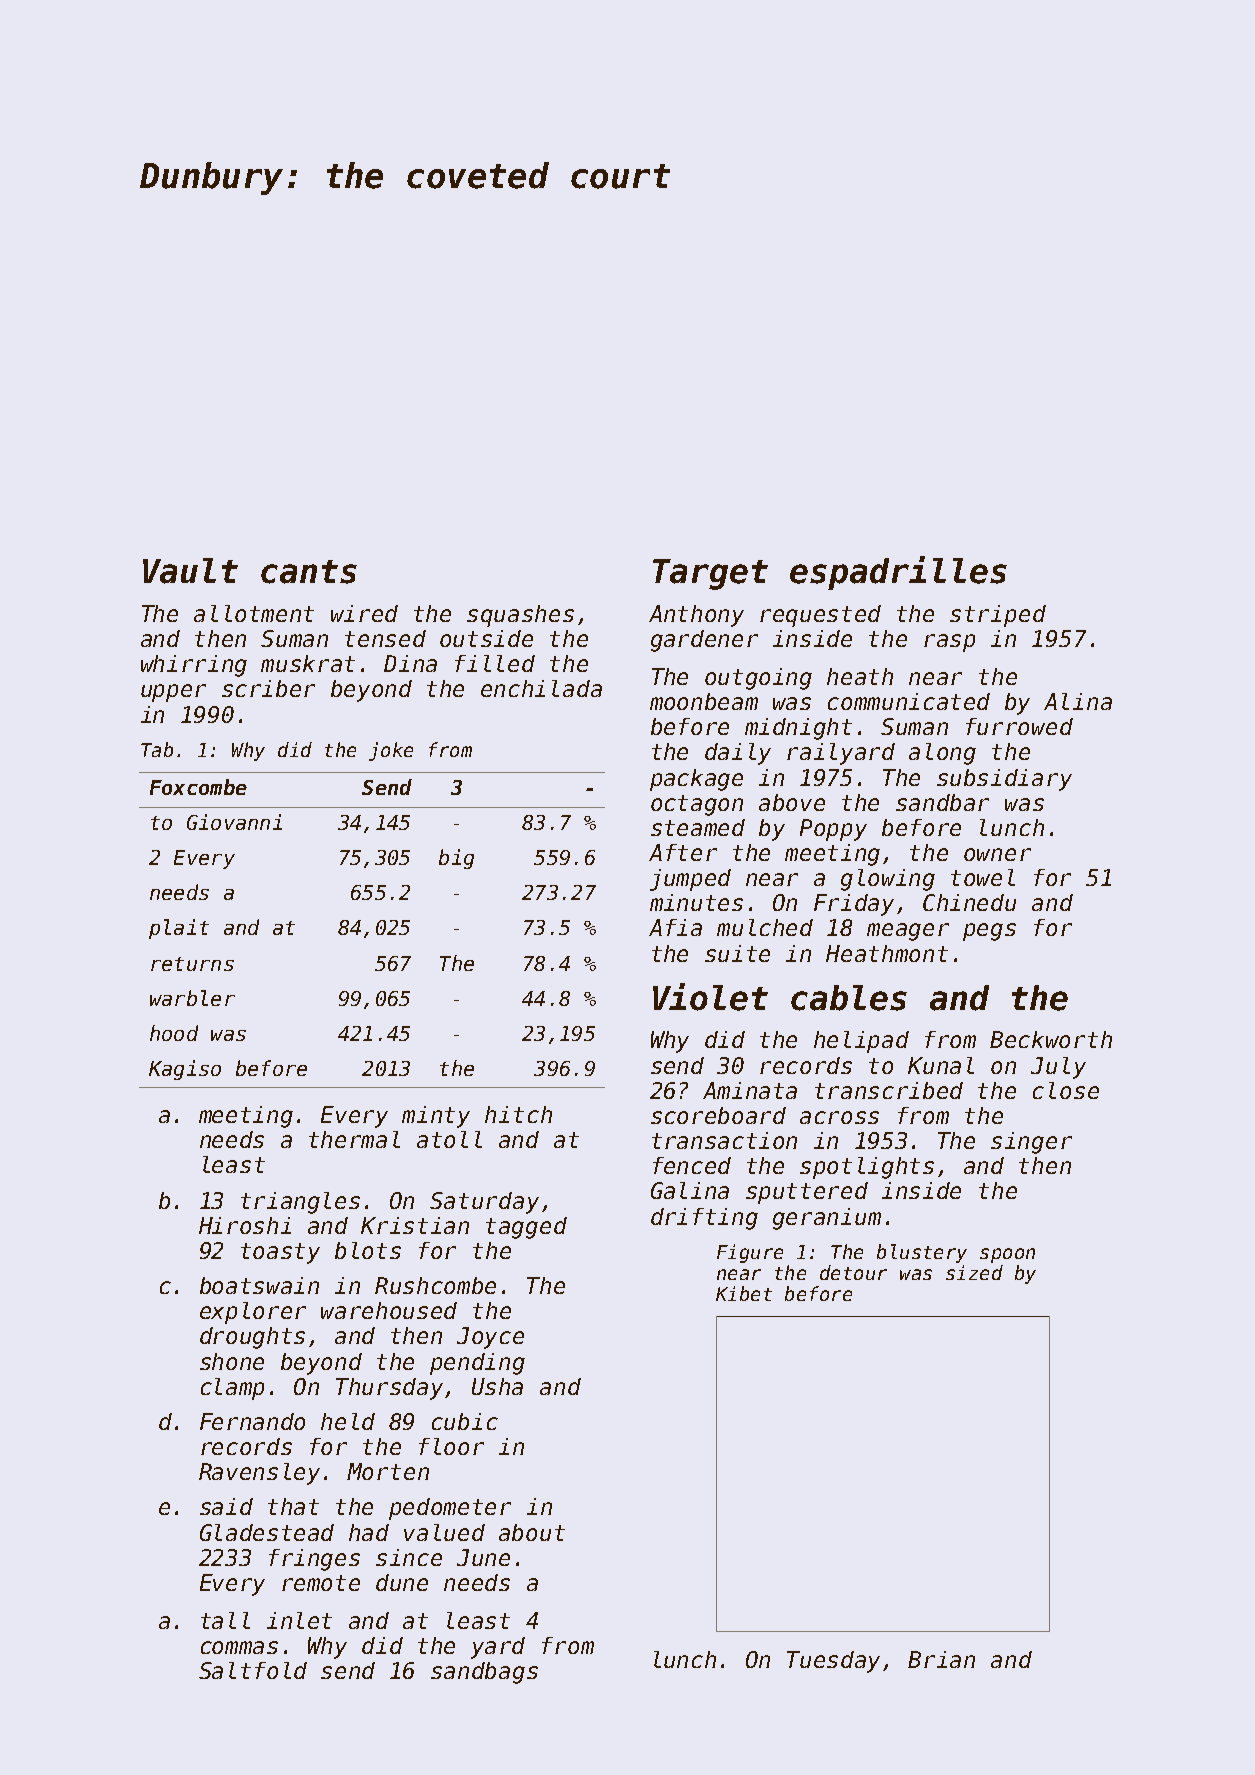 The image size is (1255, 1775). Describe the element at coordinates (744, 1293) in the document. I see `Kibet` at that location.
